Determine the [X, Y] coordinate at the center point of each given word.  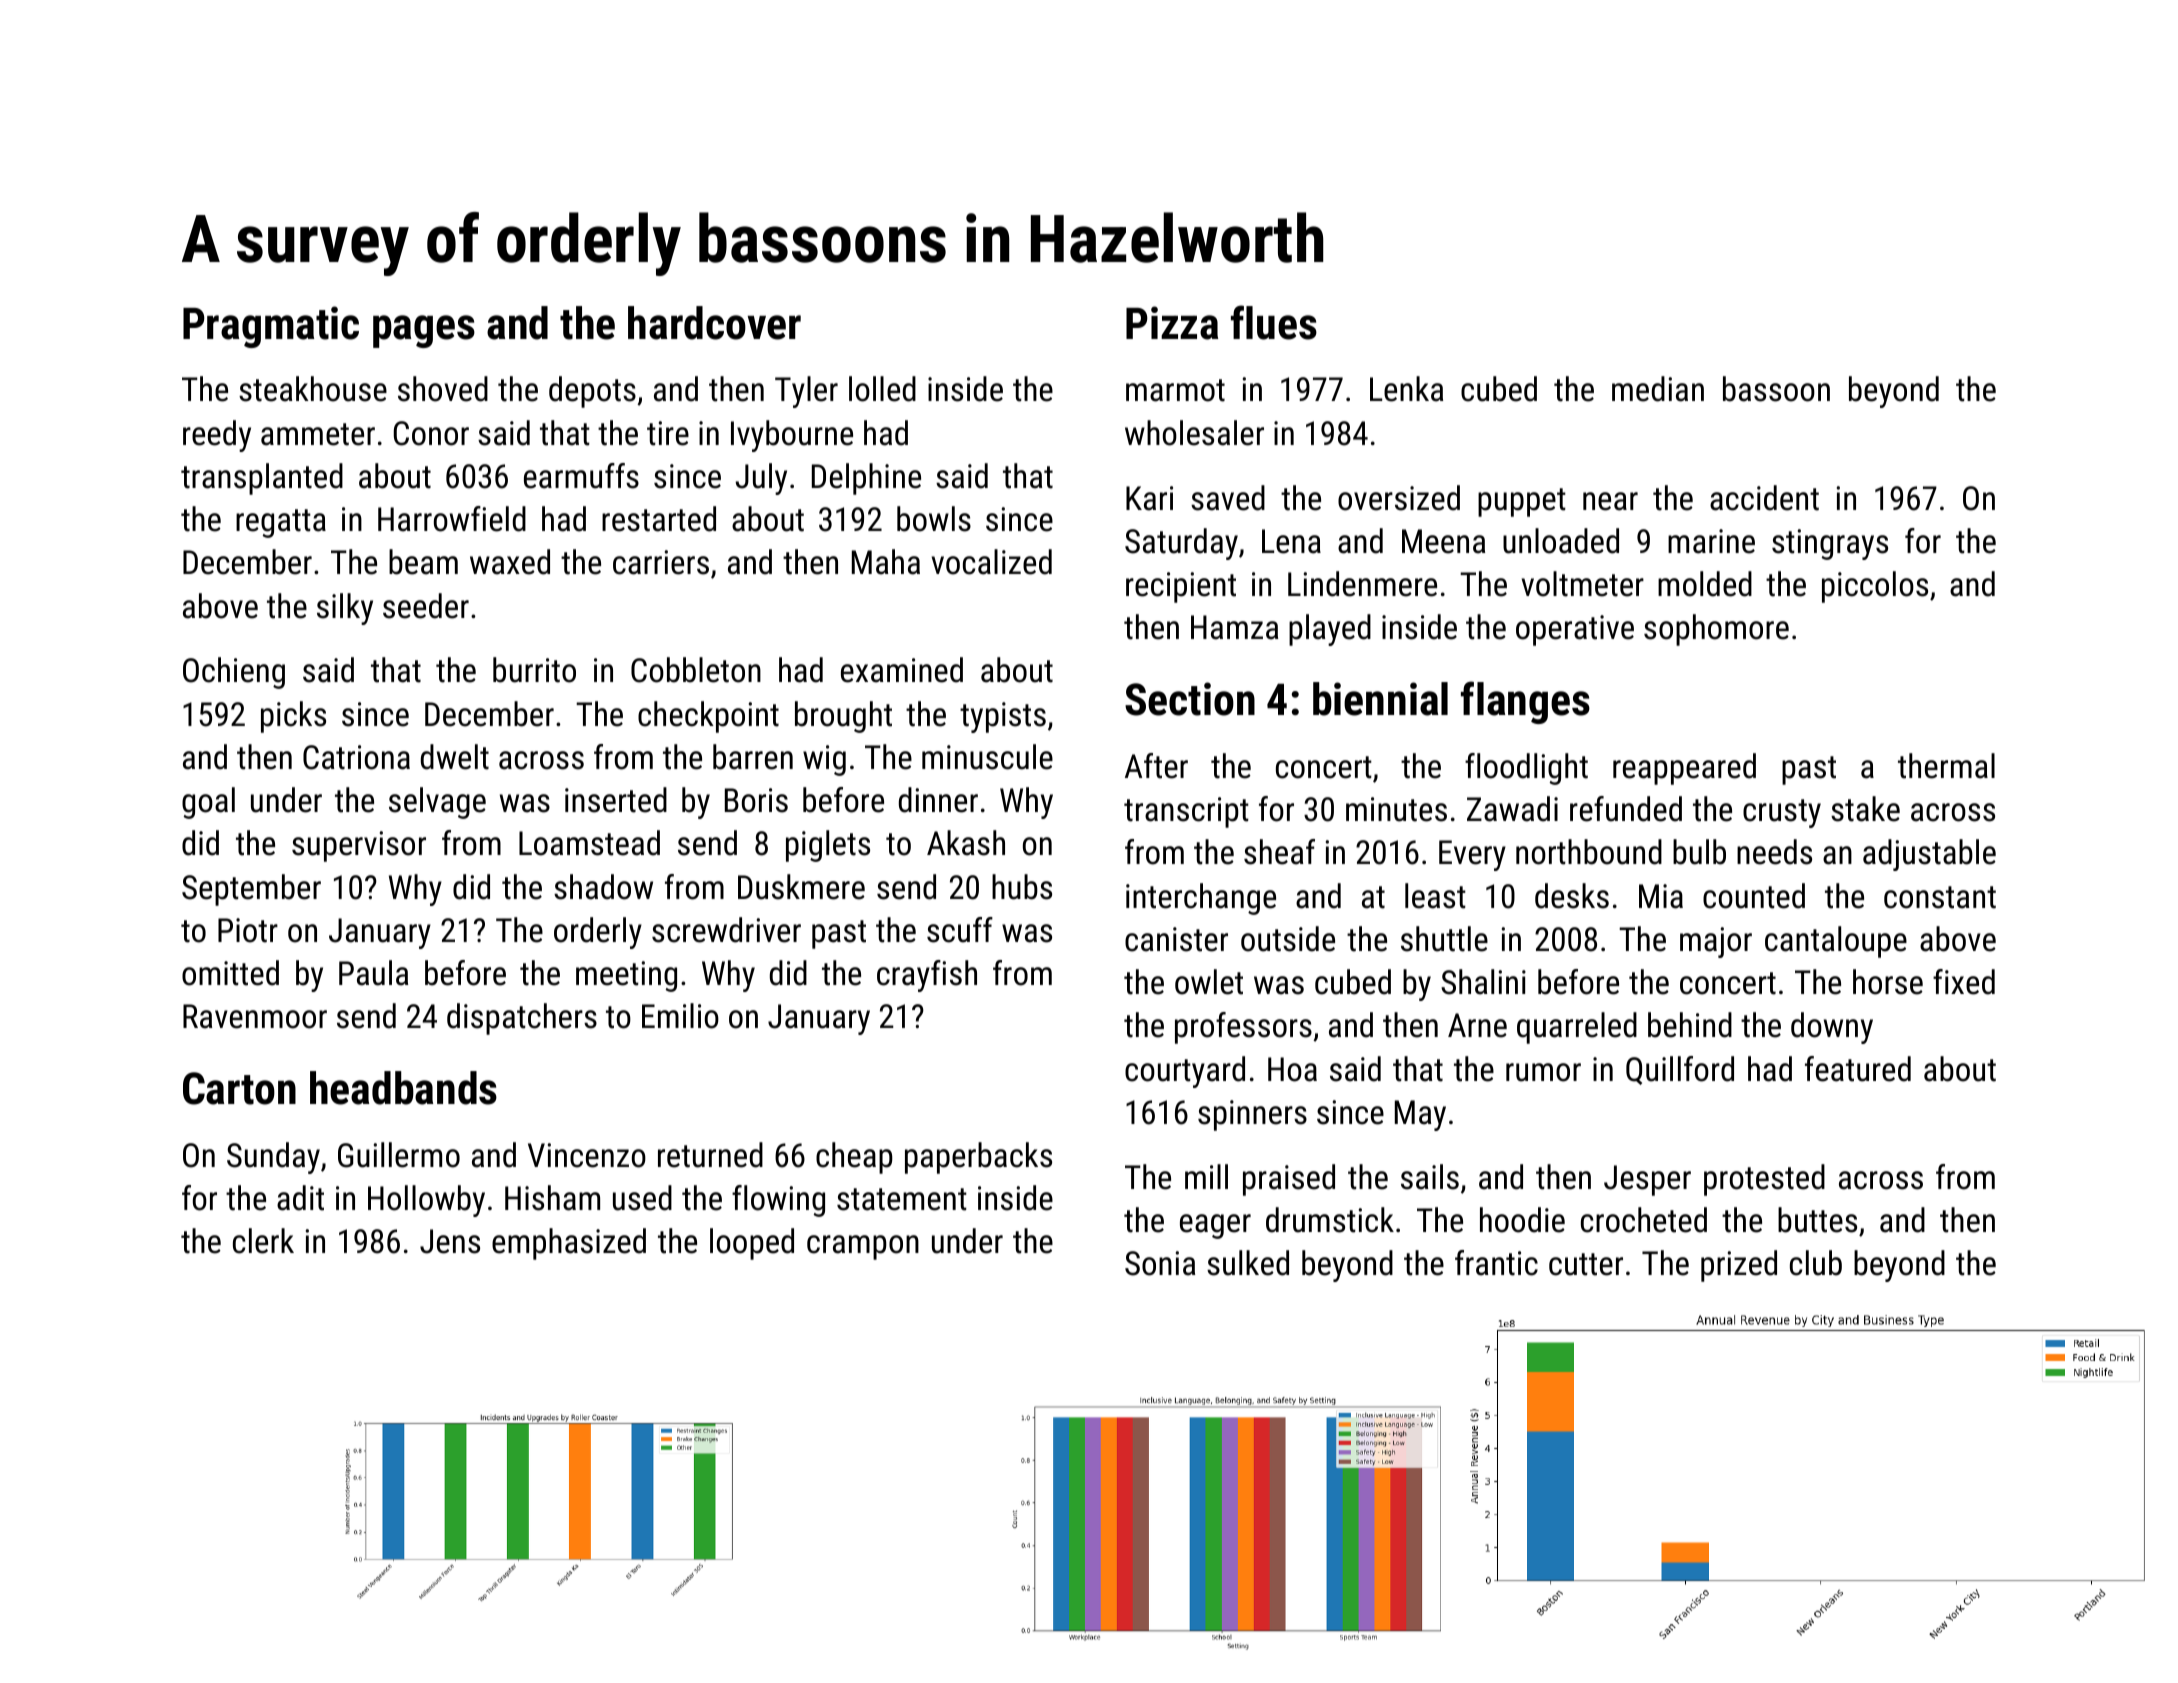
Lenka [1406, 389]
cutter [1586, 1264]
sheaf [1279, 852]
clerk [263, 1241]
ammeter [318, 434]
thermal [1946, 766]
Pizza [1172, 323]
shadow [603, 887]
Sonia [1160, 1263]
